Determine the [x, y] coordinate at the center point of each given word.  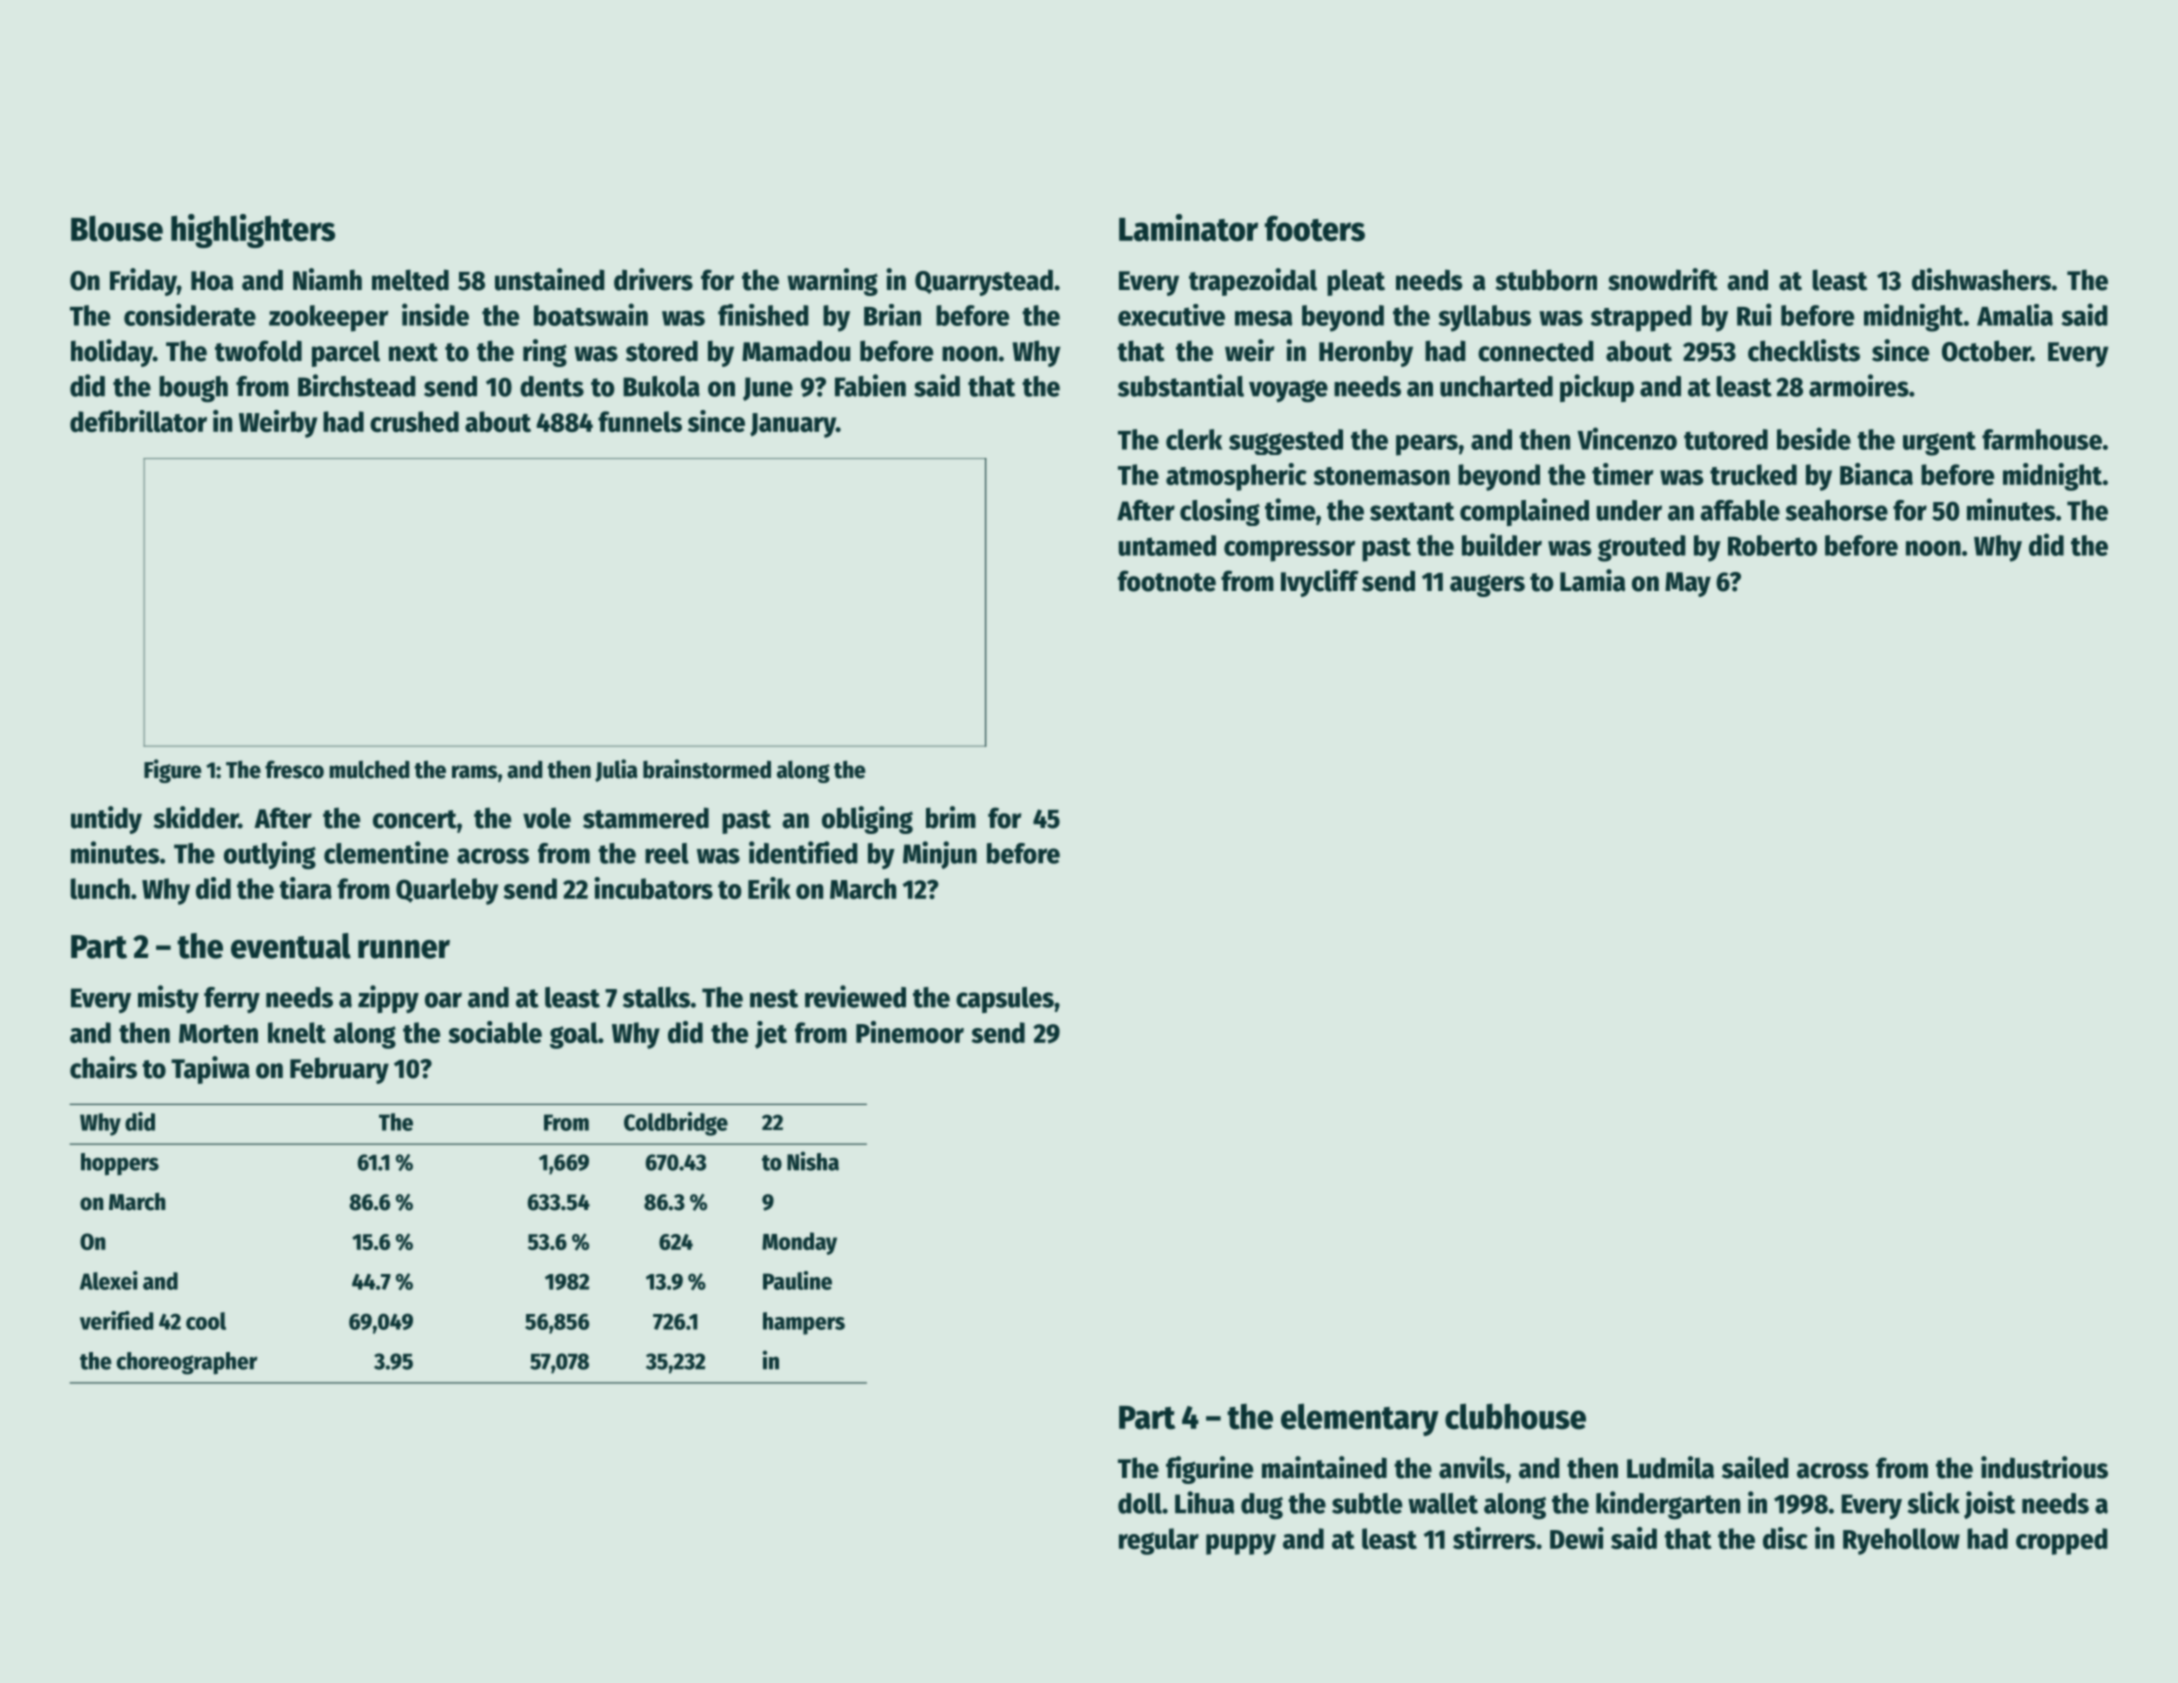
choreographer [187, 1363]
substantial [1181, 385]
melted [410, 280]
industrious [2044, 1467]
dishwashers [1981, 279]
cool [206, 1321]
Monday [799, 1243]
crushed [414, 421]
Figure [172, 771]
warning [832, 282]
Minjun [940, 855]
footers [1315, 228]
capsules [1005, 1000]
